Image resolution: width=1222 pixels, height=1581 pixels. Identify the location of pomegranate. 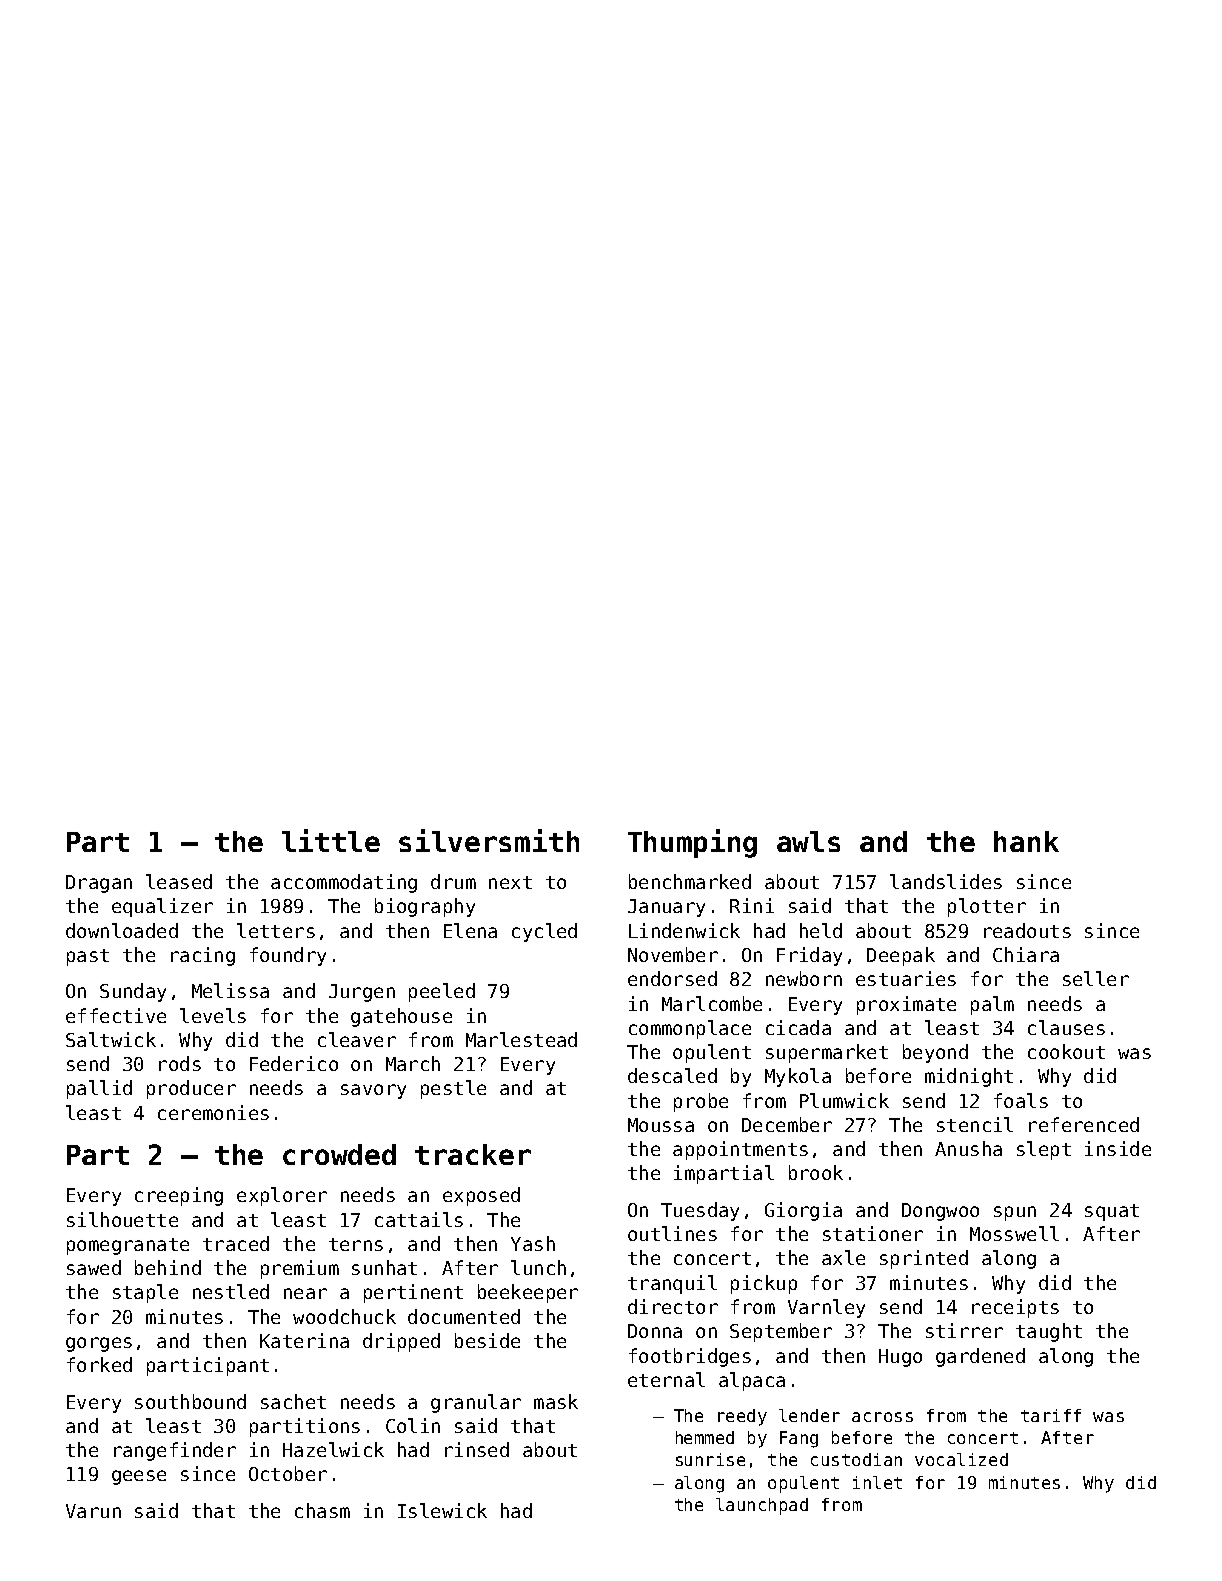
(128, 1246).
